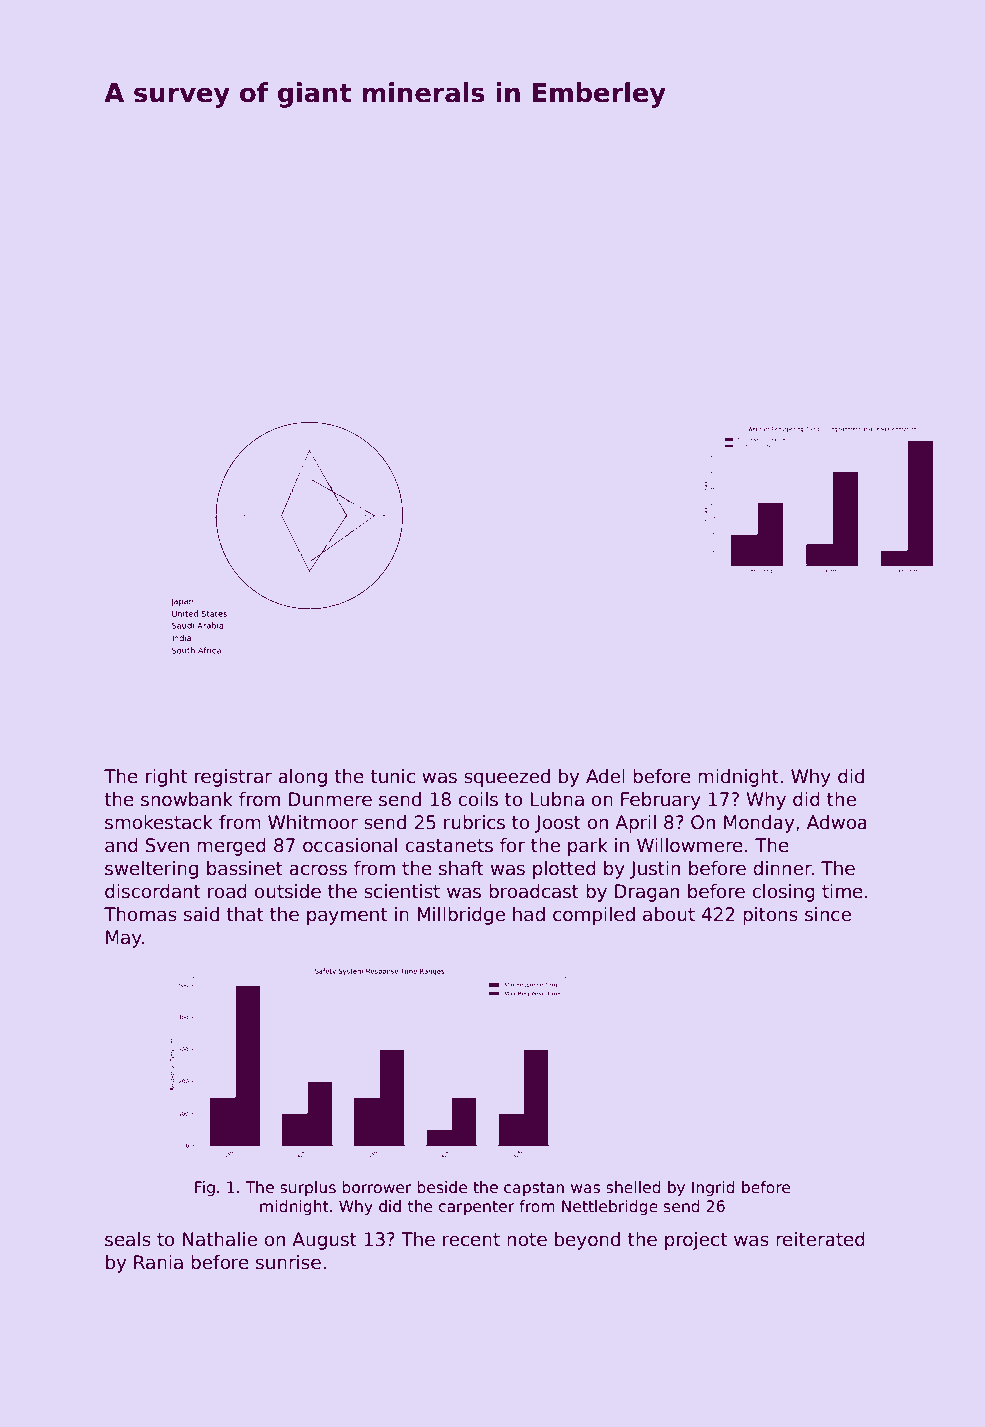 The width and height of the screenshot is (985, 1427). I want to click on registrar, so click(233, 778).
